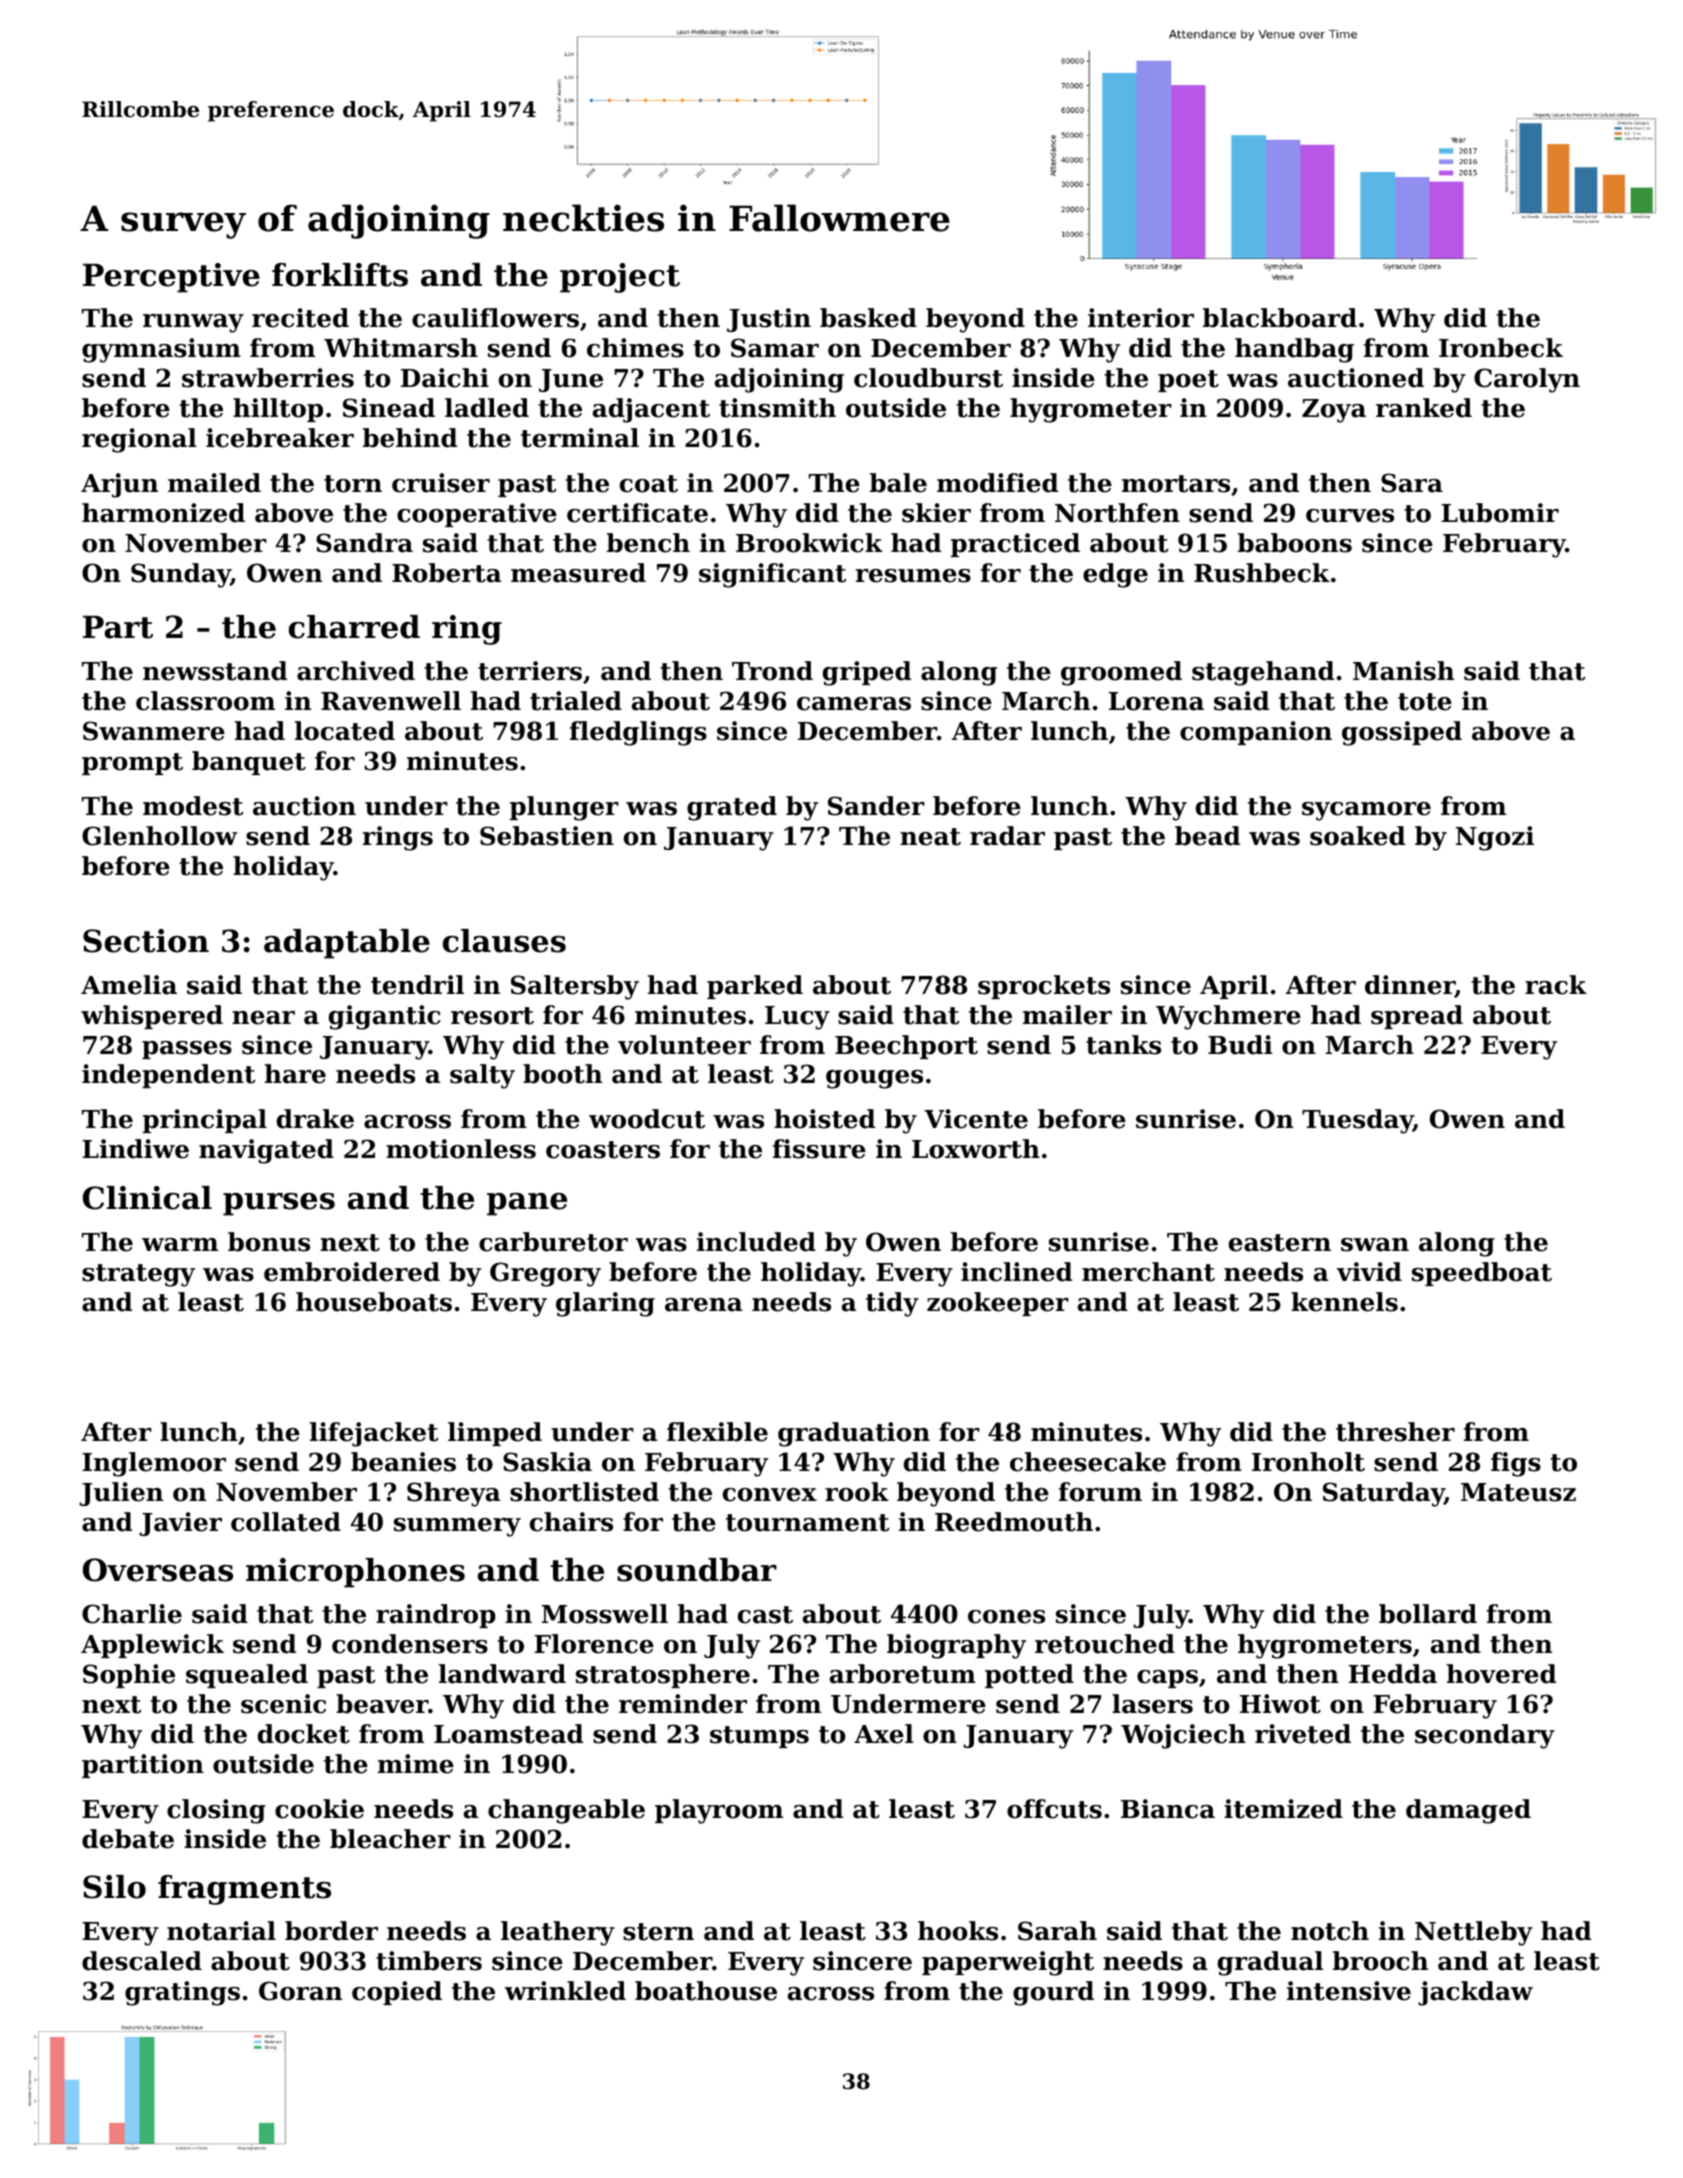  Describe the element at coordinates (495, 318) in the screenshot. I see `cauliflowers` at that location.
